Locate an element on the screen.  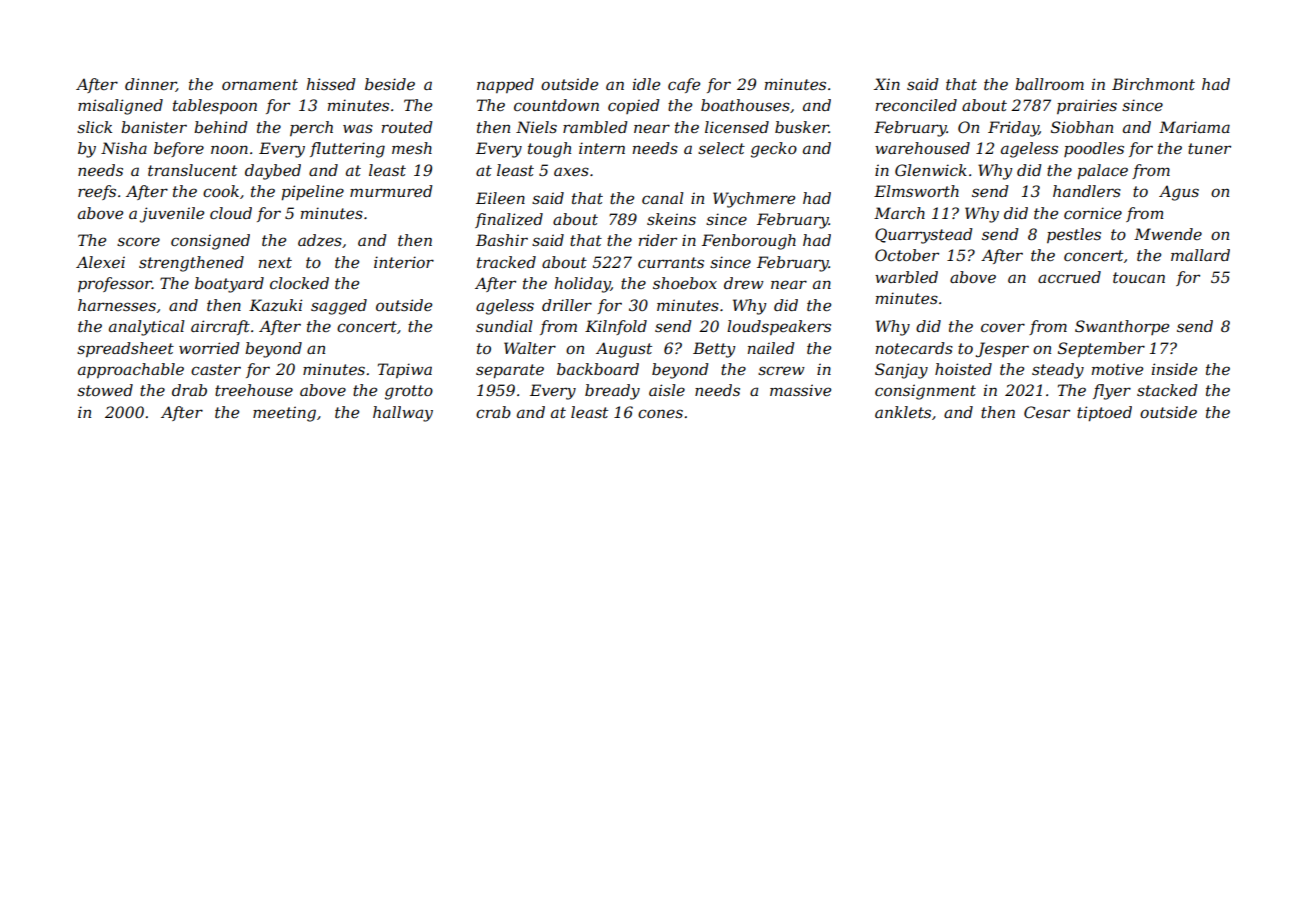
tablespoon is located at coordinates (215, 106).
